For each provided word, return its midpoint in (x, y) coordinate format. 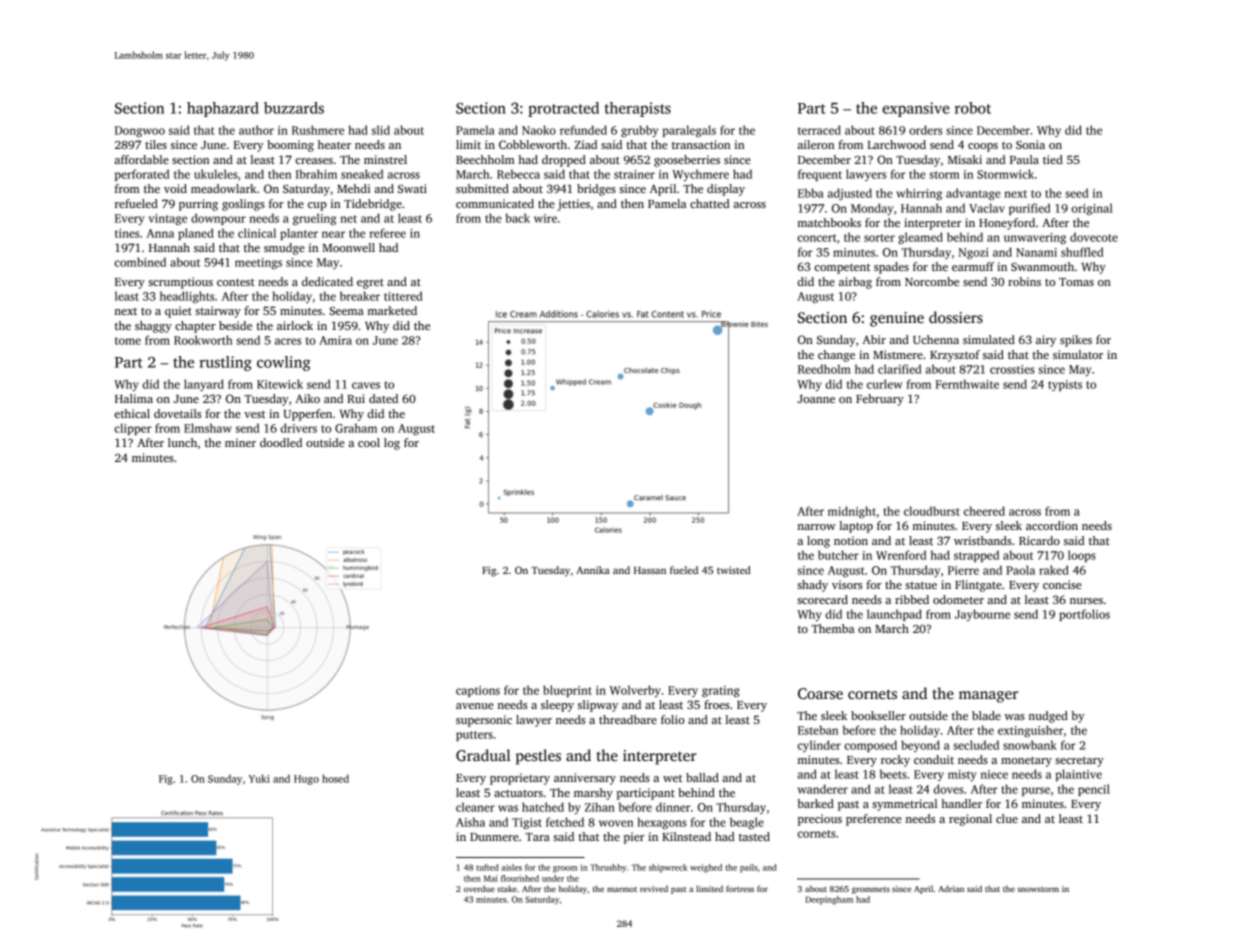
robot (973, 108)
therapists (637, 109)
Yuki (259, 778)
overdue (479, 888)
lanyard (204, 385)
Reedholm (824, 369)
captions (478, 691)
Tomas (1076, 282)
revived (654, 888)
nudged (1048, 717)
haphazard (223, 109)
